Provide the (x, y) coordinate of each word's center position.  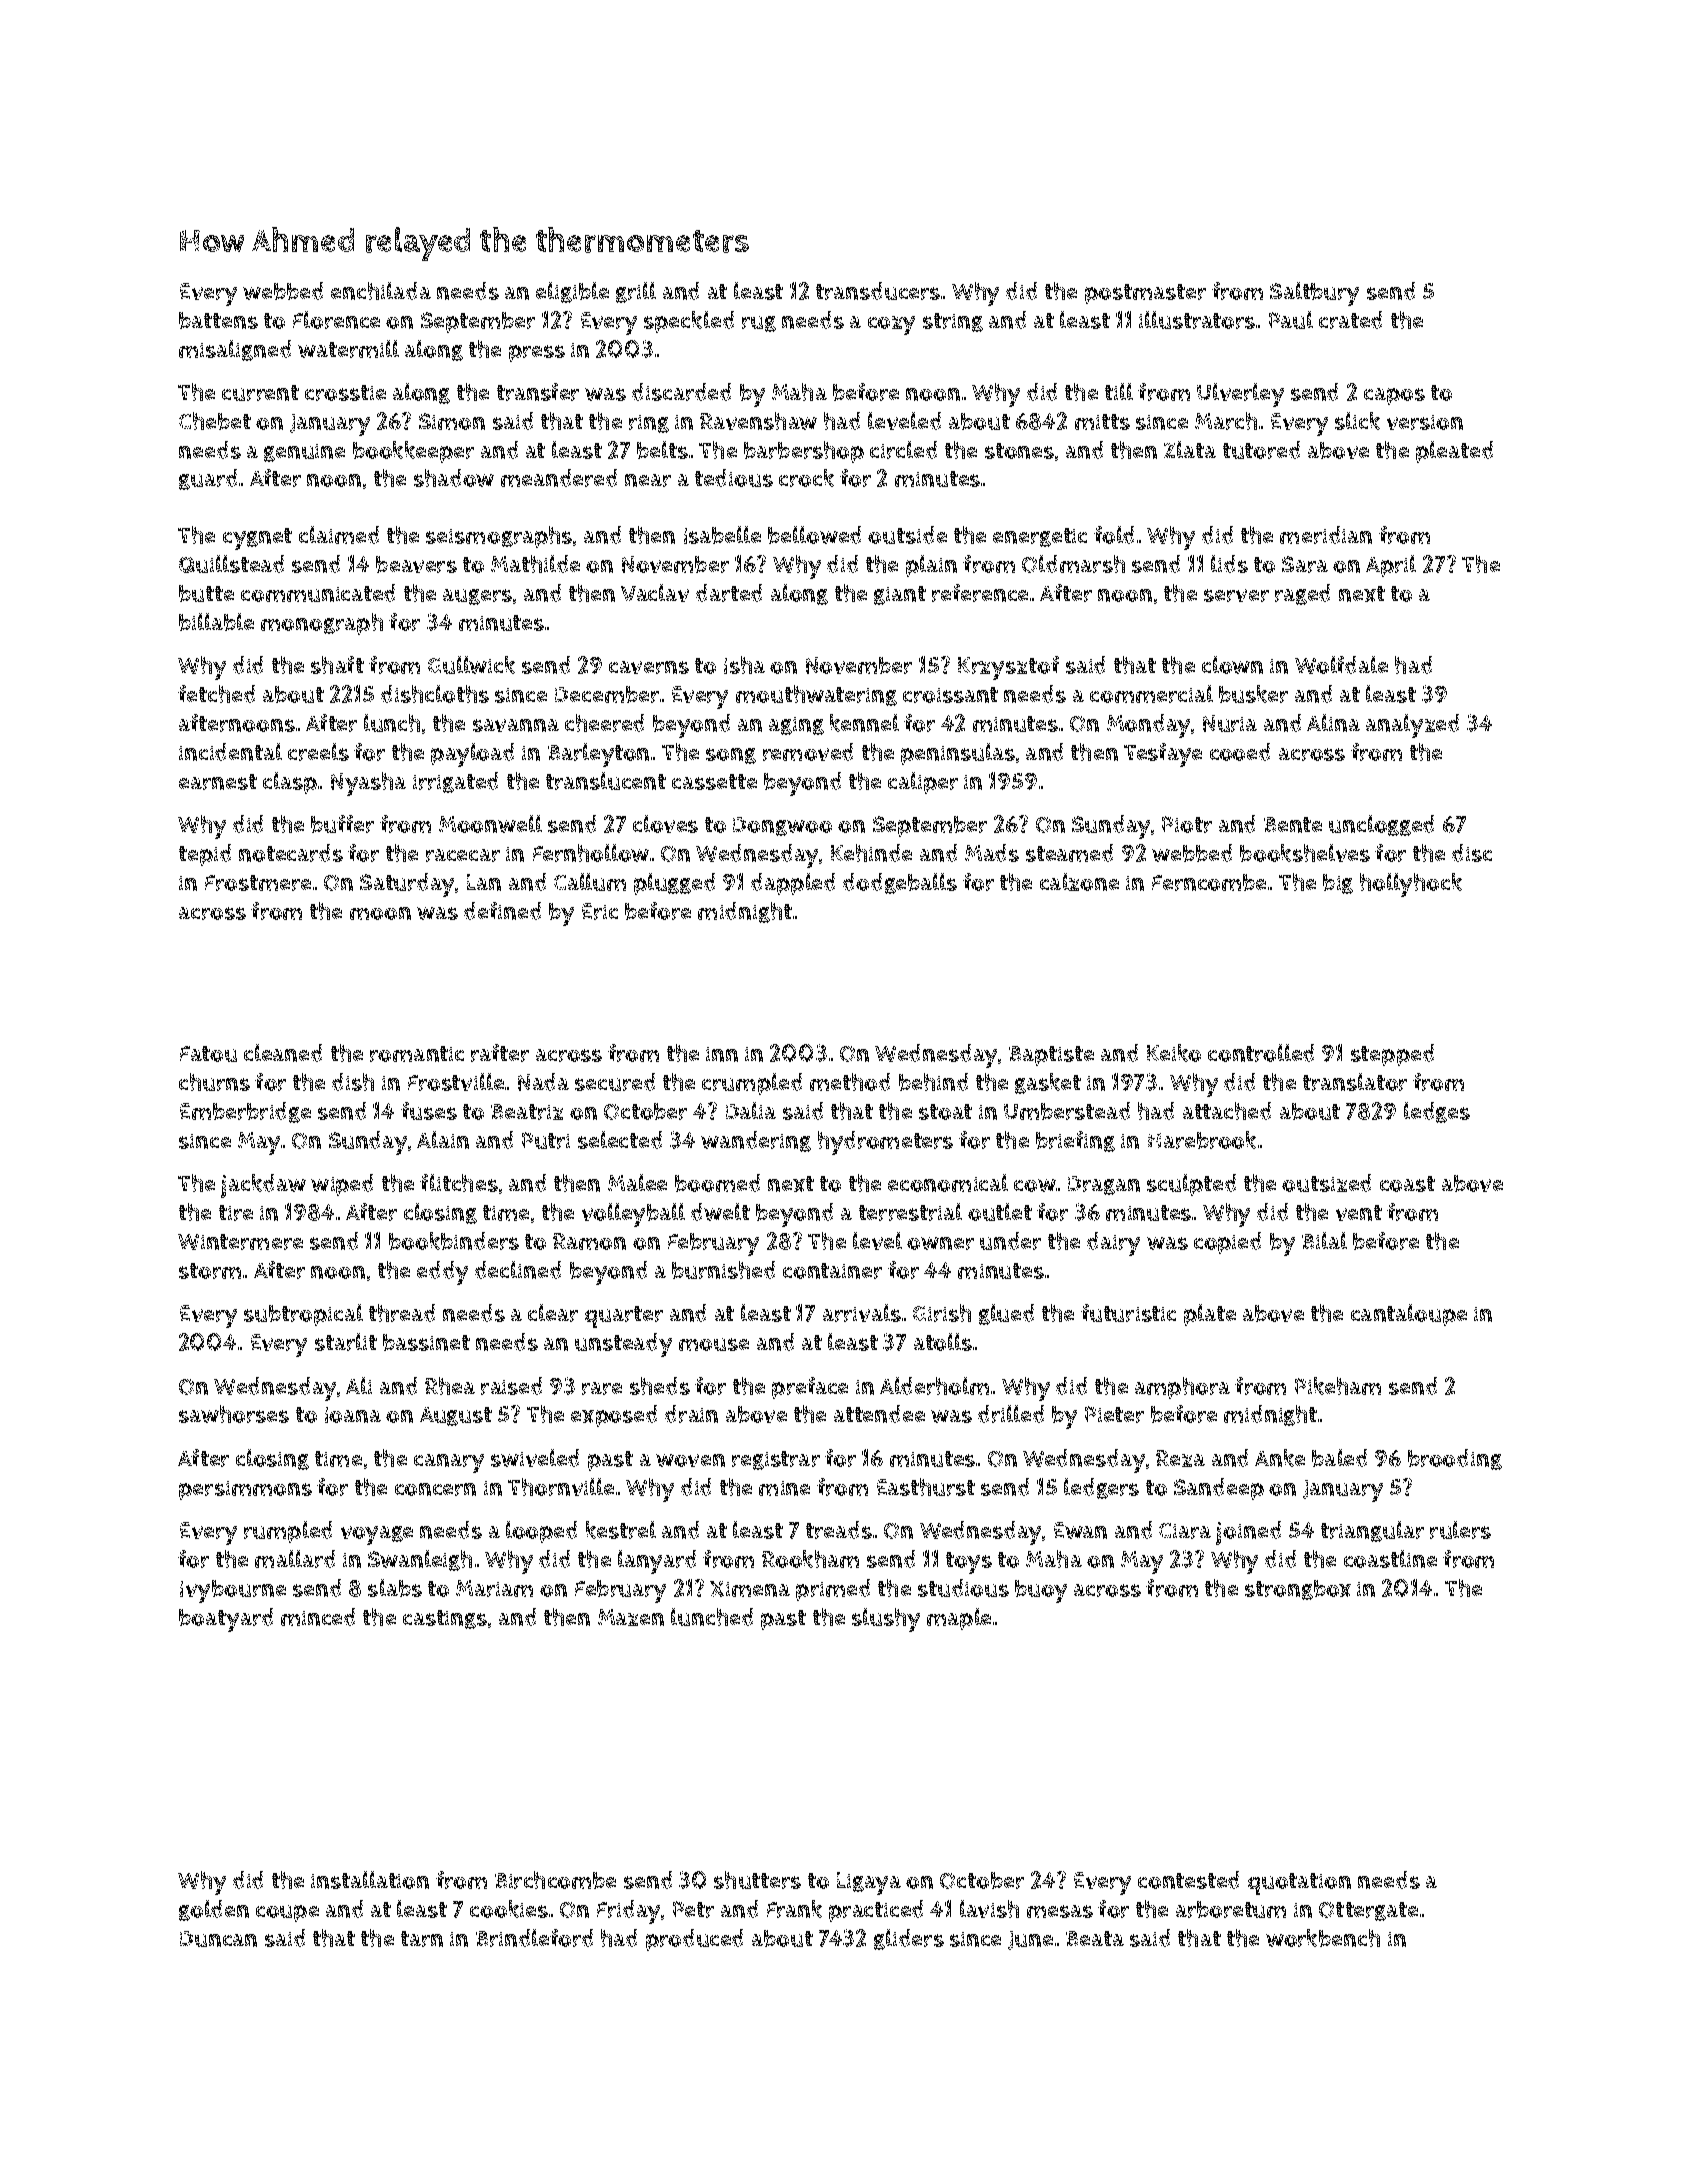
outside (907, 535)
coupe (287, 1913)
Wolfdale (1341, 665)
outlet (1000, 1212)
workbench (1323, 1938)
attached (1227, 1111)
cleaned (283, 1053)
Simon (452, 421)
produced (694, 1940)
